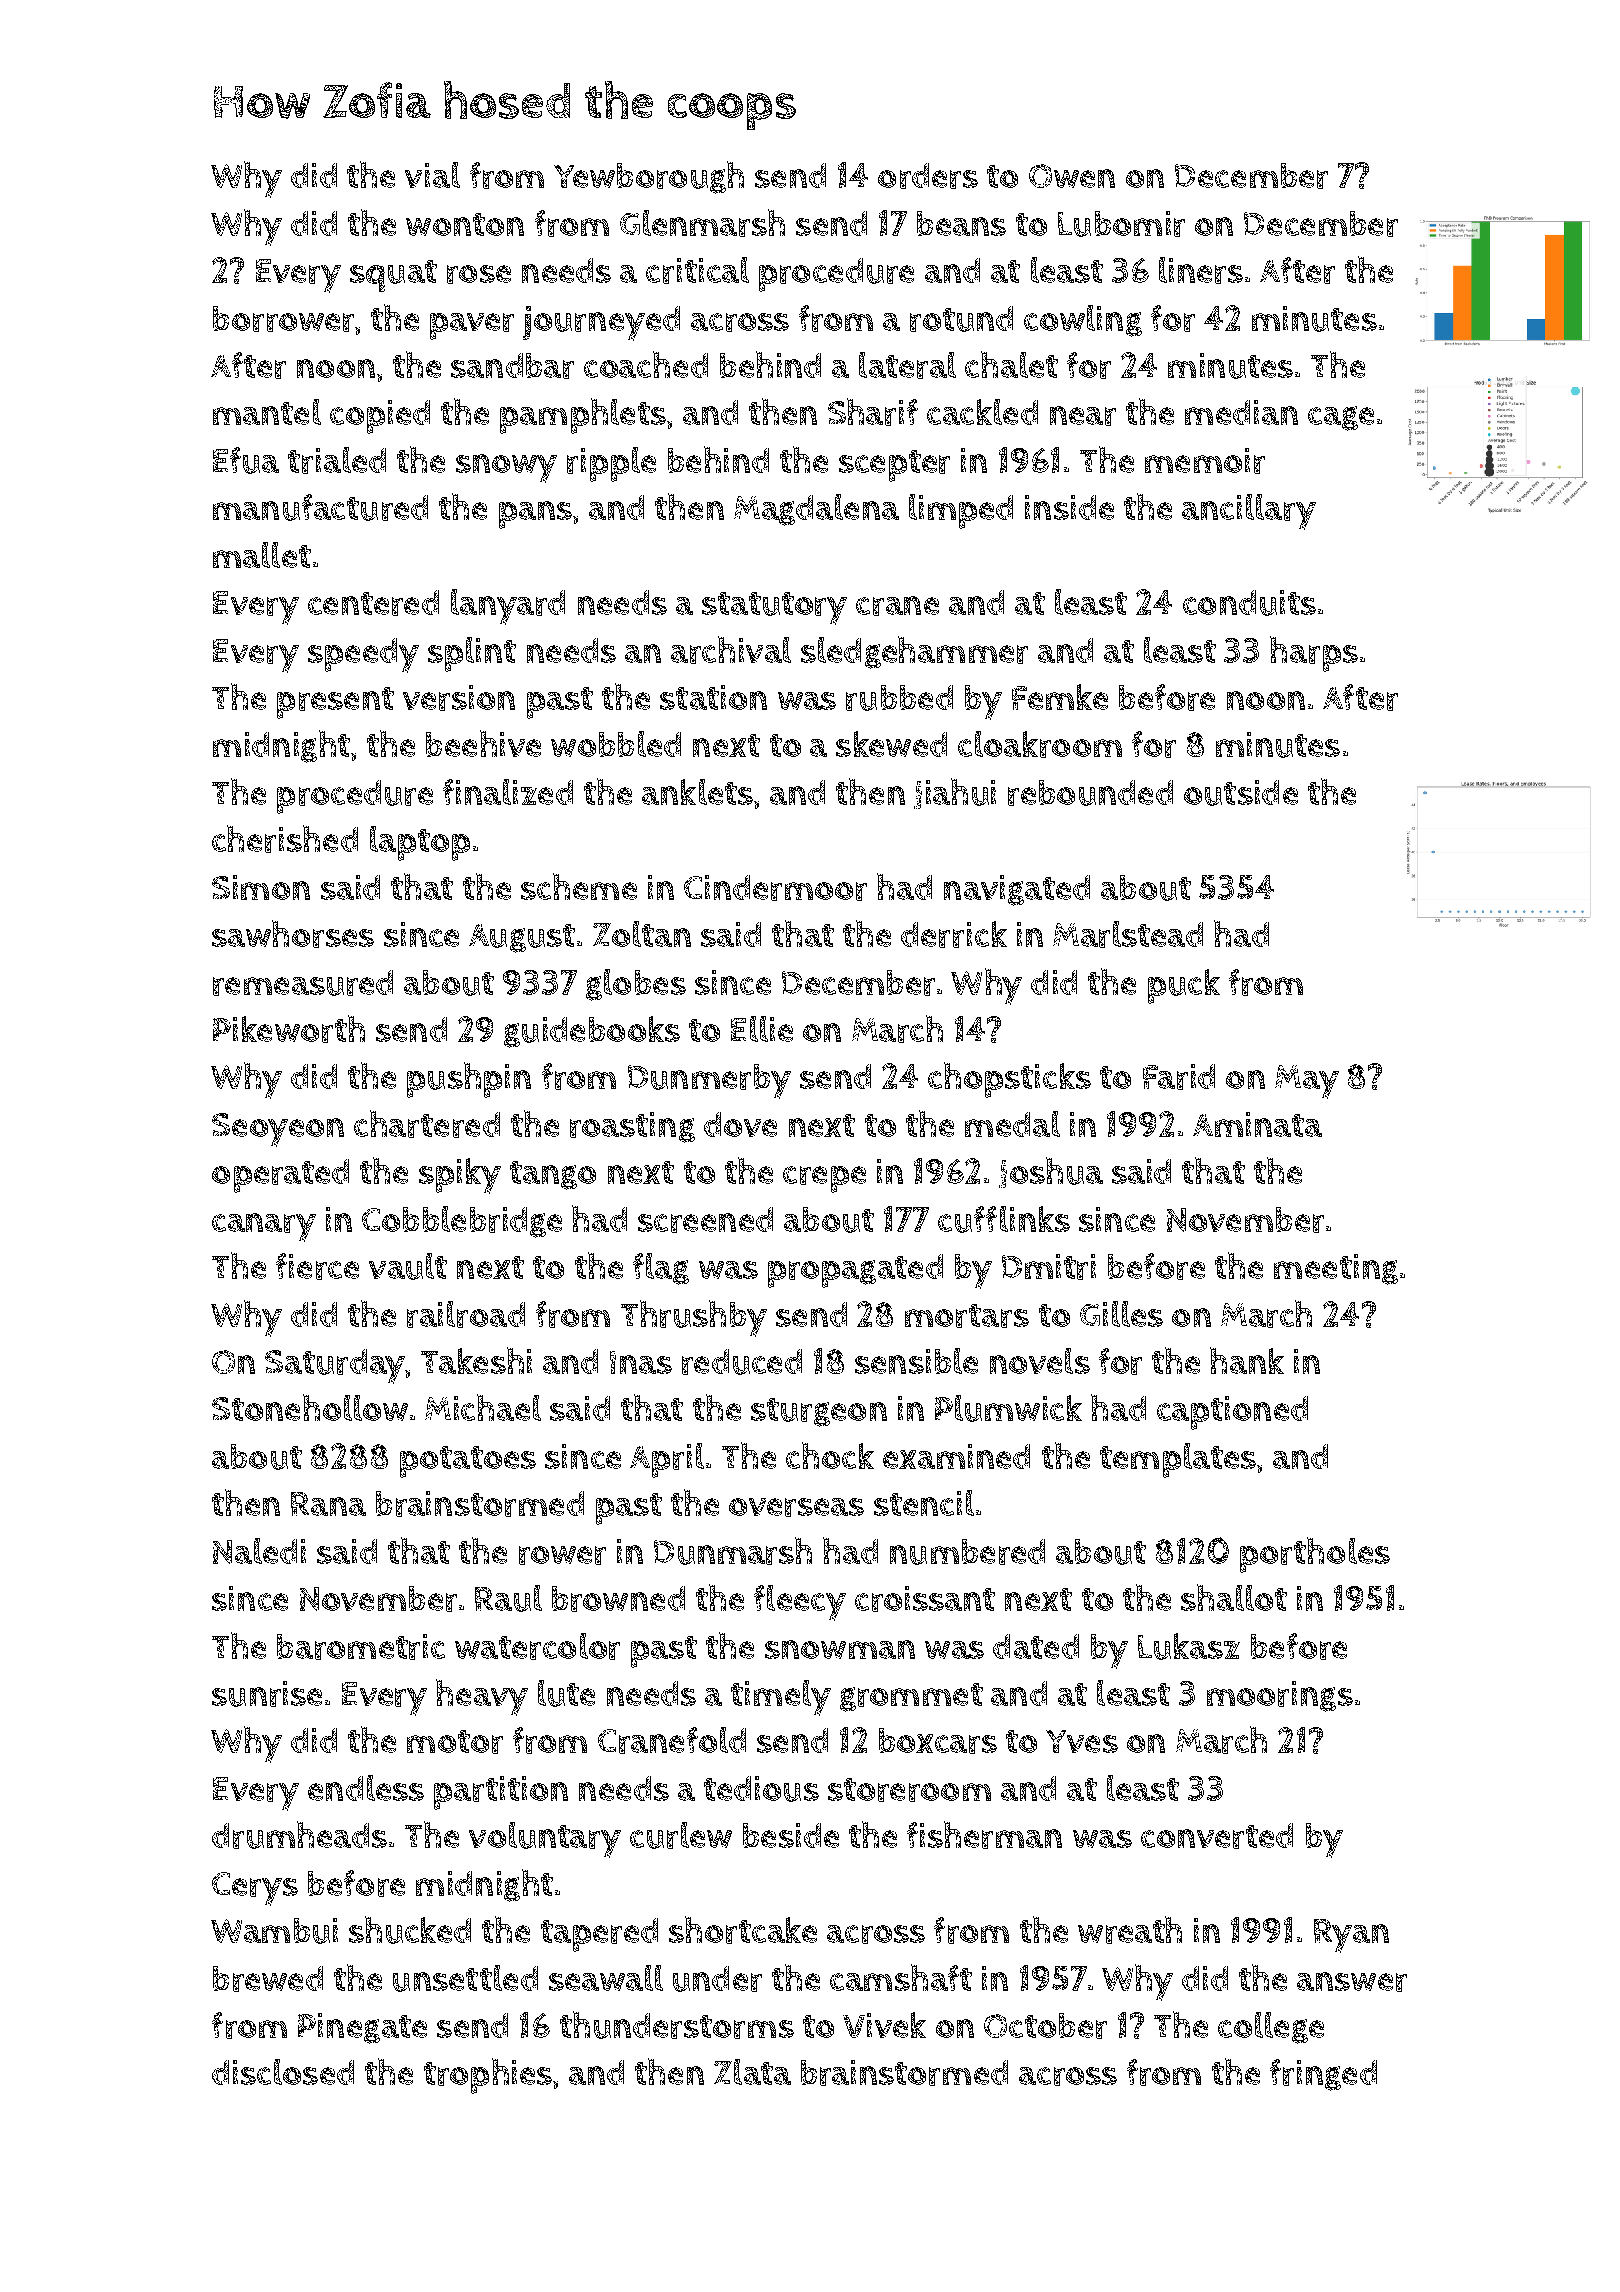 This screenshot has height=2292, width=1620. Describe the element at coordinates (566, 1693) in the screenshot. I see `lute` at that location.
